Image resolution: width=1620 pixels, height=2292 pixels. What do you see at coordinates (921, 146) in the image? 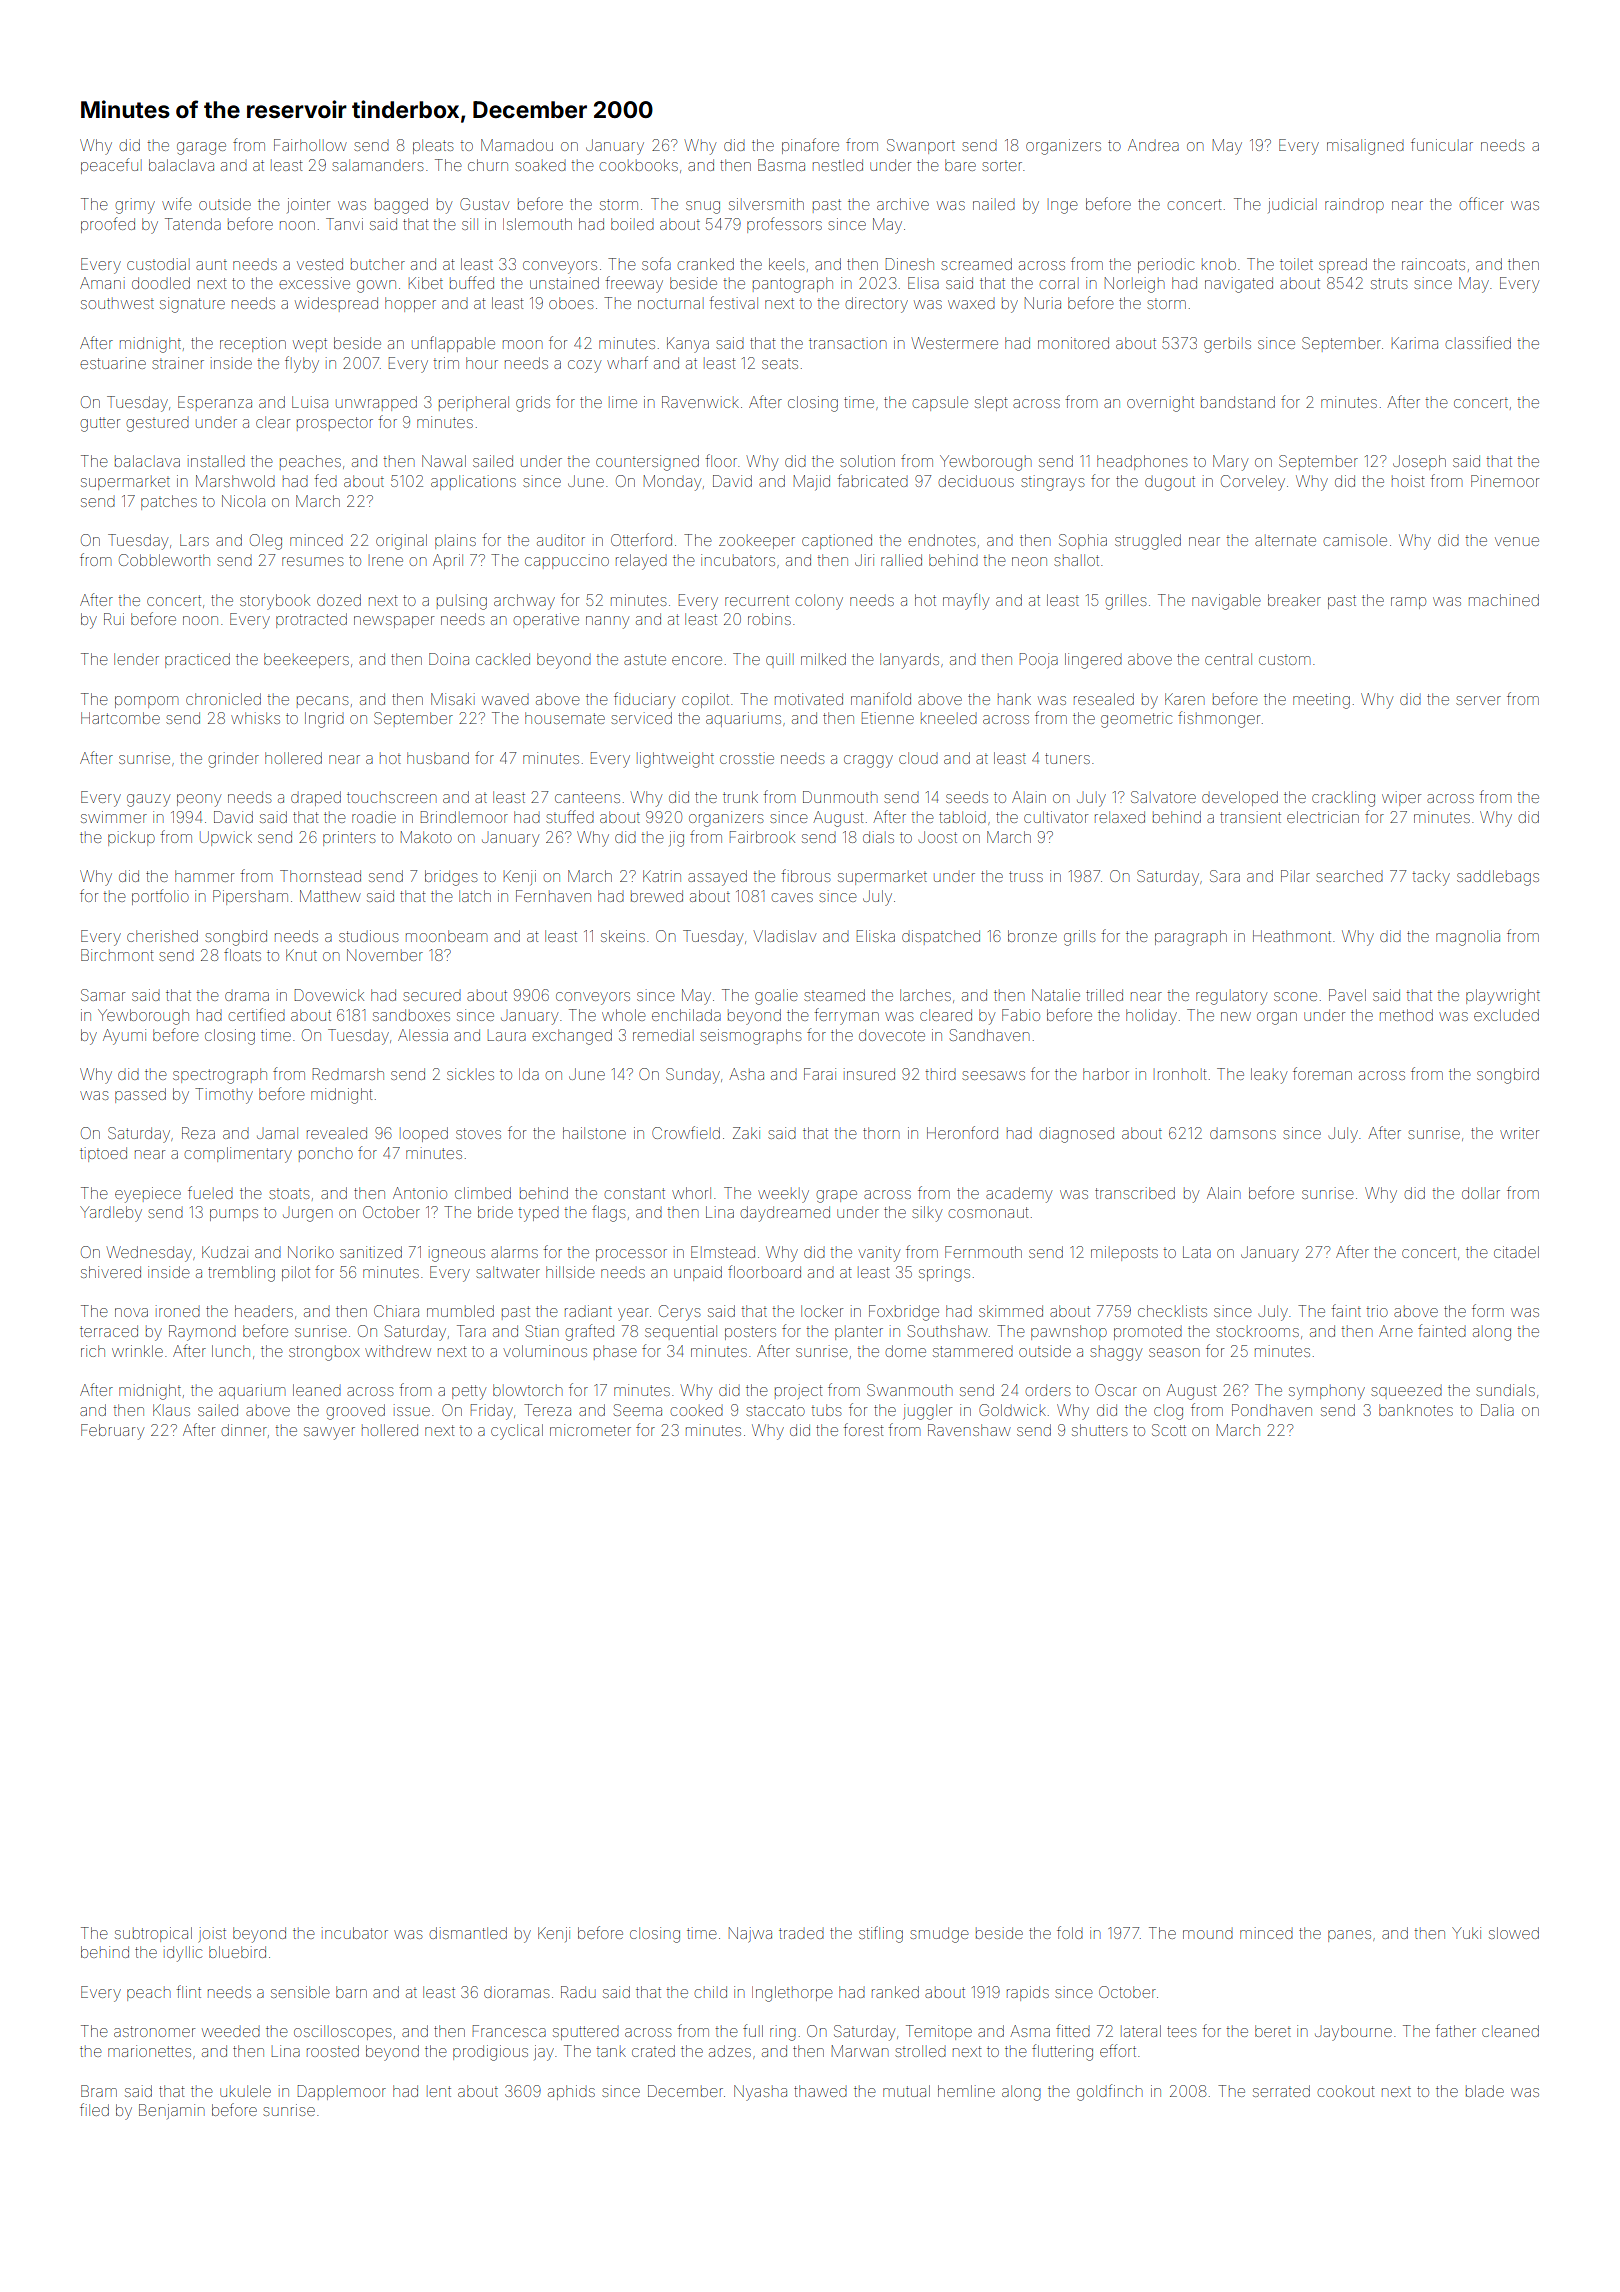
I see `Swanport` at bounding box center [921, 146].
